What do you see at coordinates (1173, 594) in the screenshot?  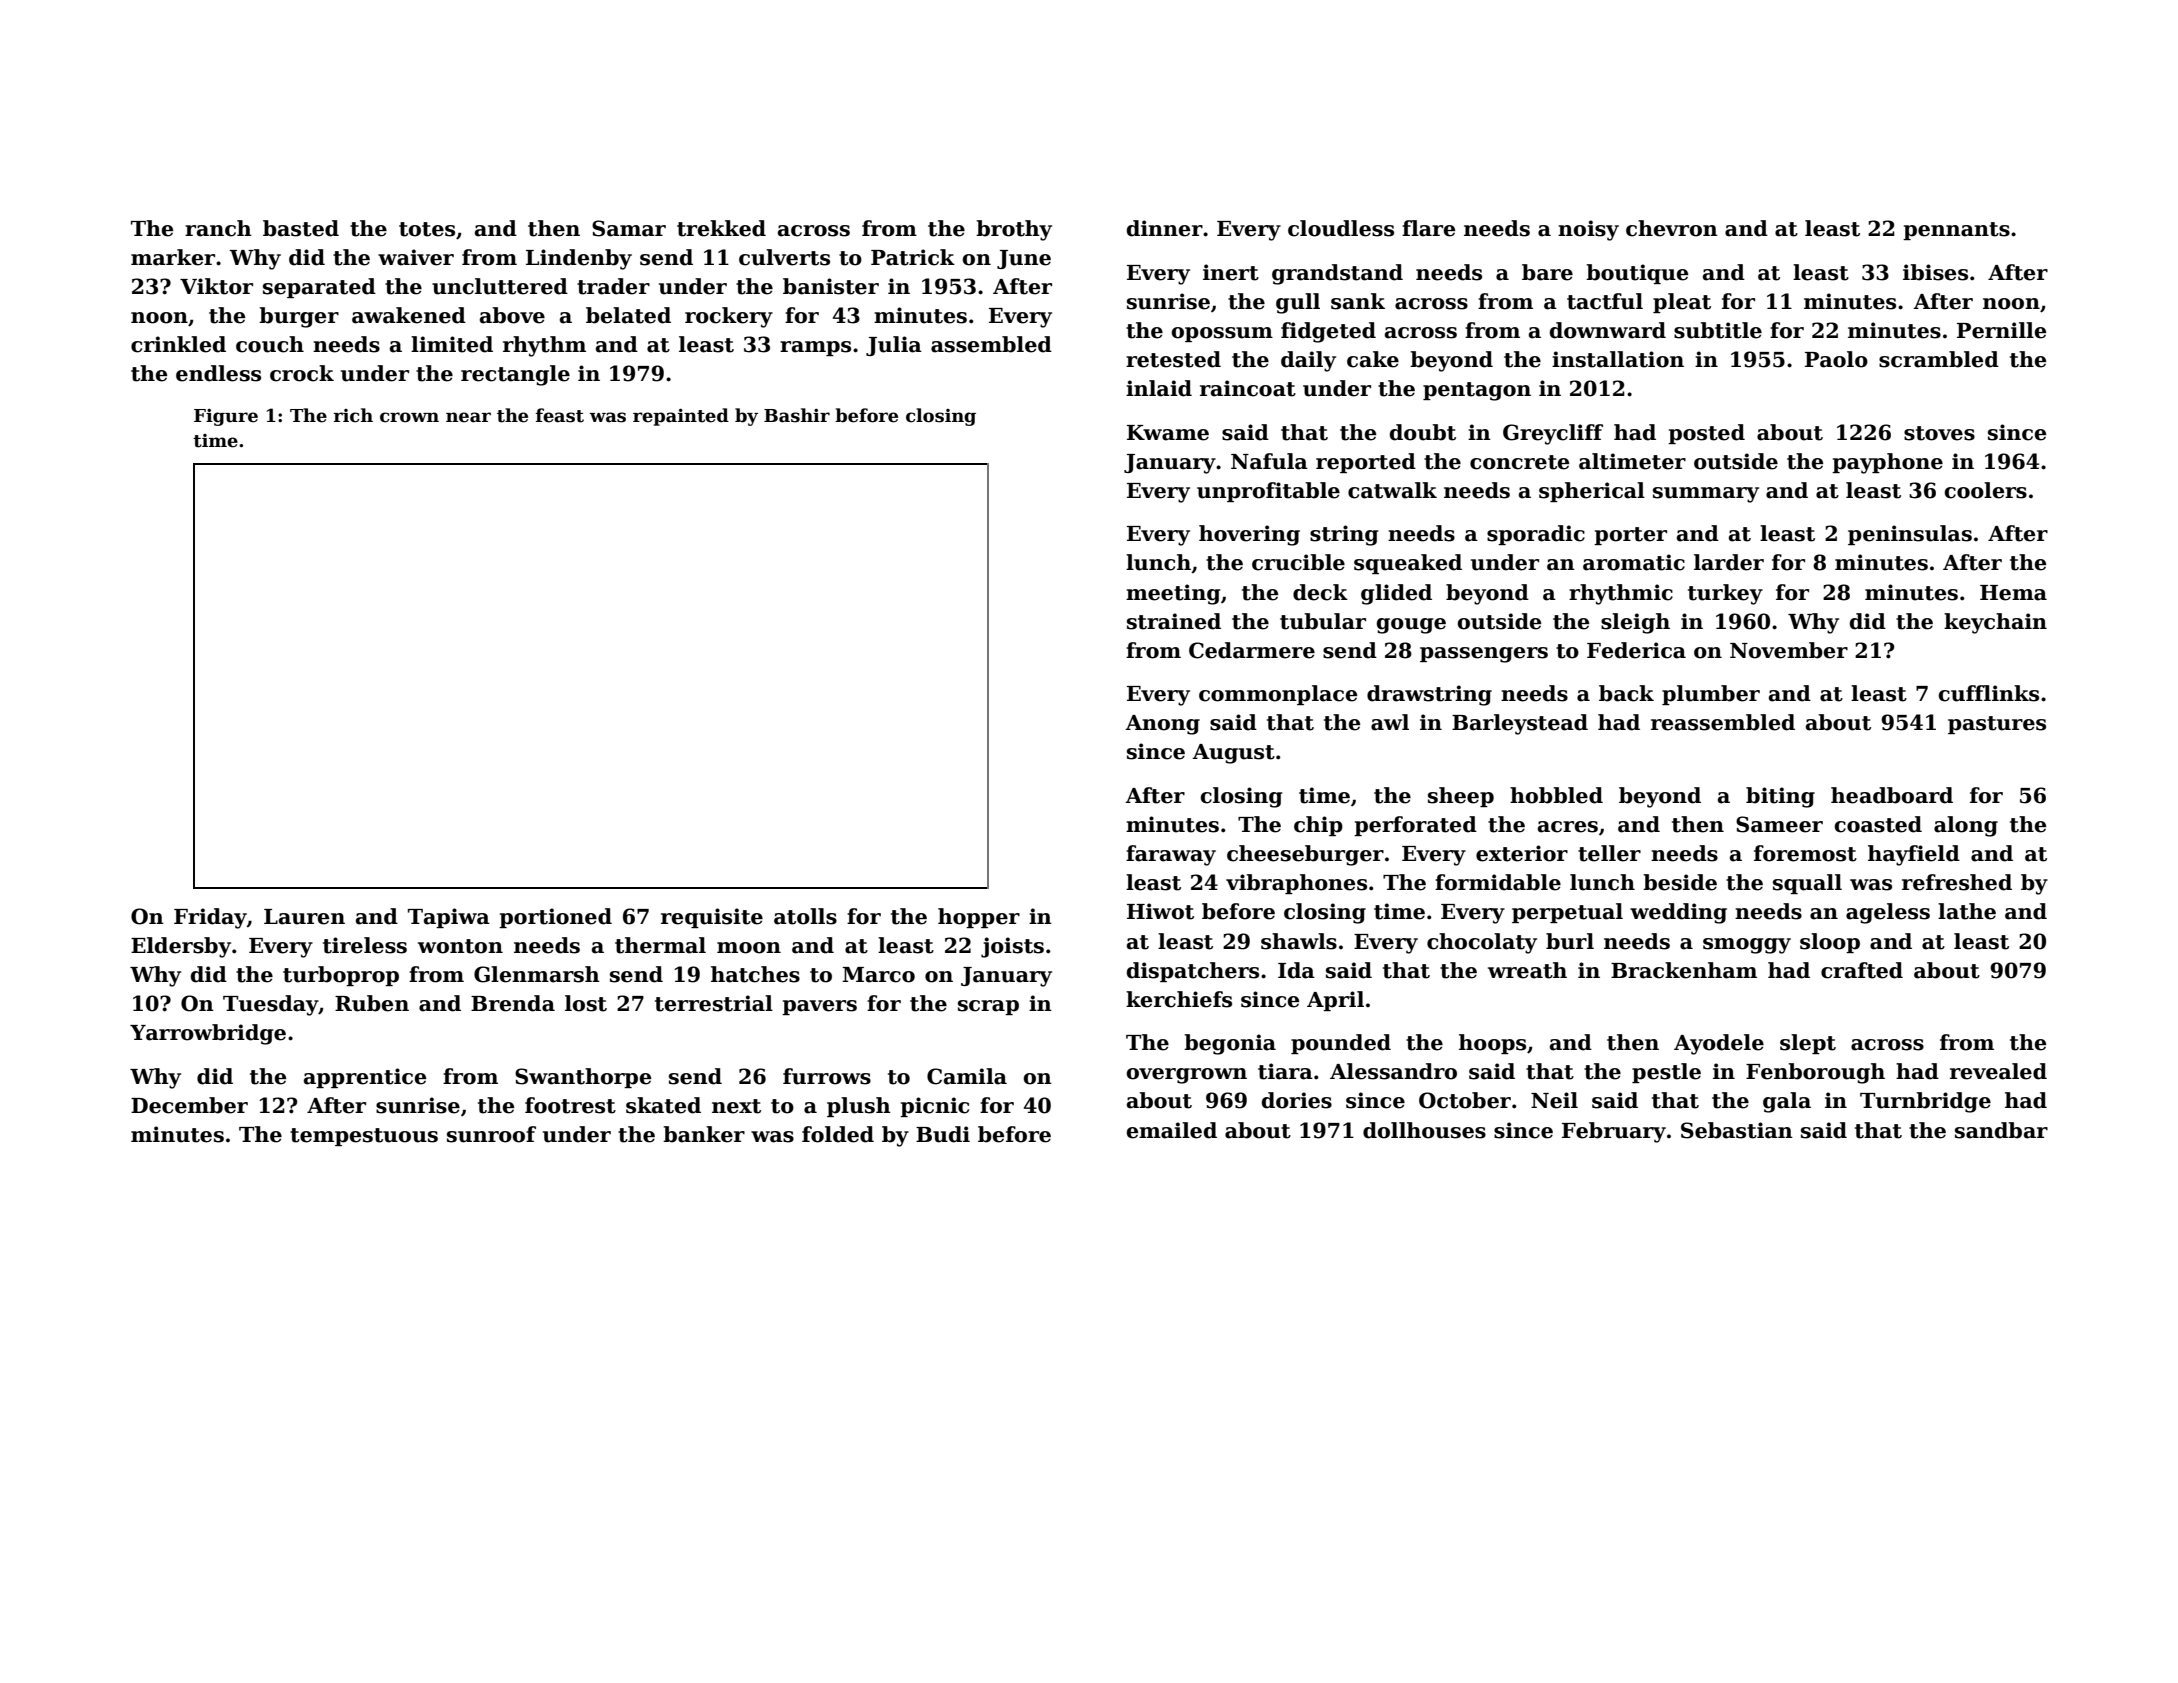 I see `meeting` at bounding box center [1173, 594].
